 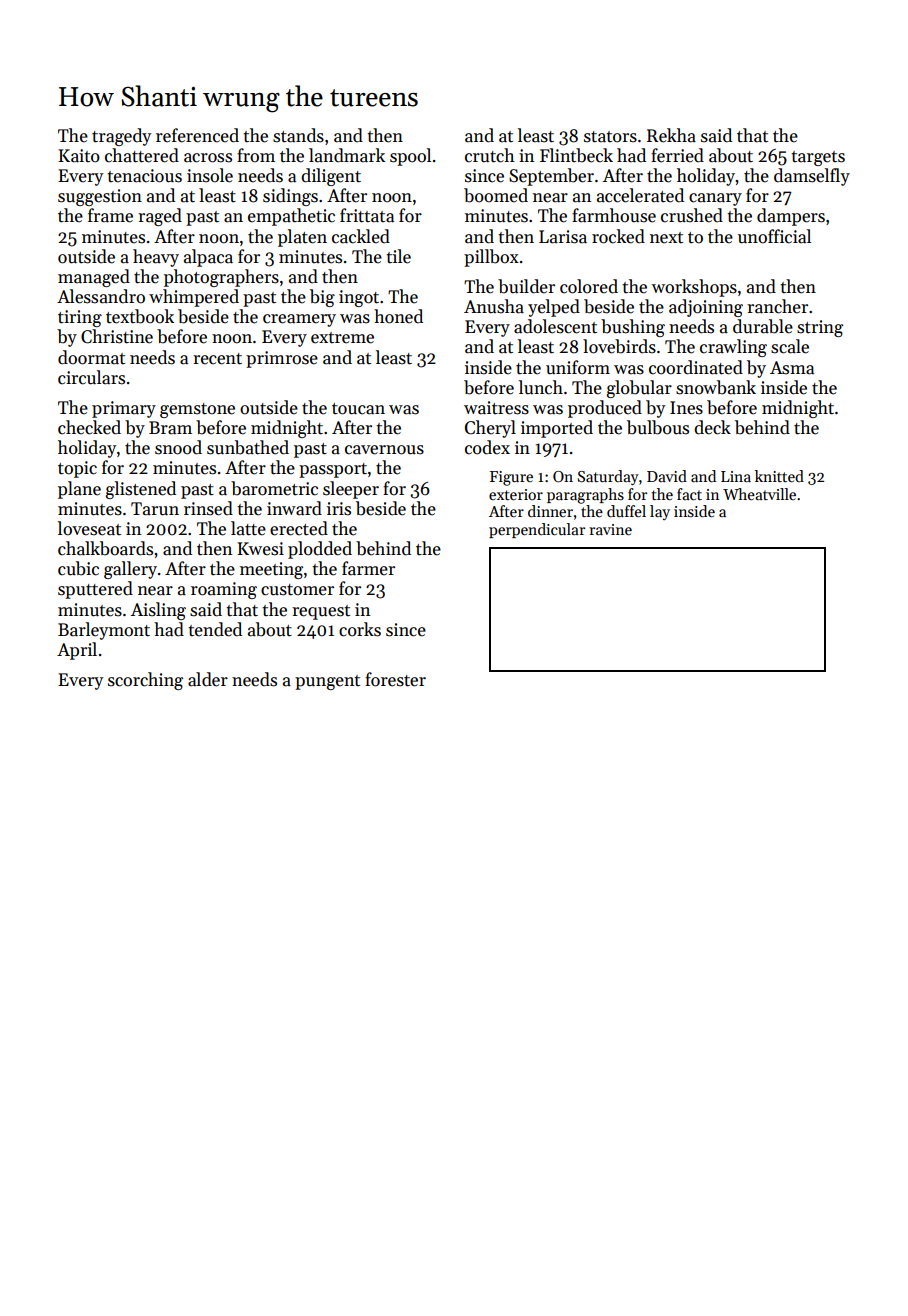 What do you see at coordinates (130, 570) in the page?
I see `gallery` at bounding box center [130, 570].
